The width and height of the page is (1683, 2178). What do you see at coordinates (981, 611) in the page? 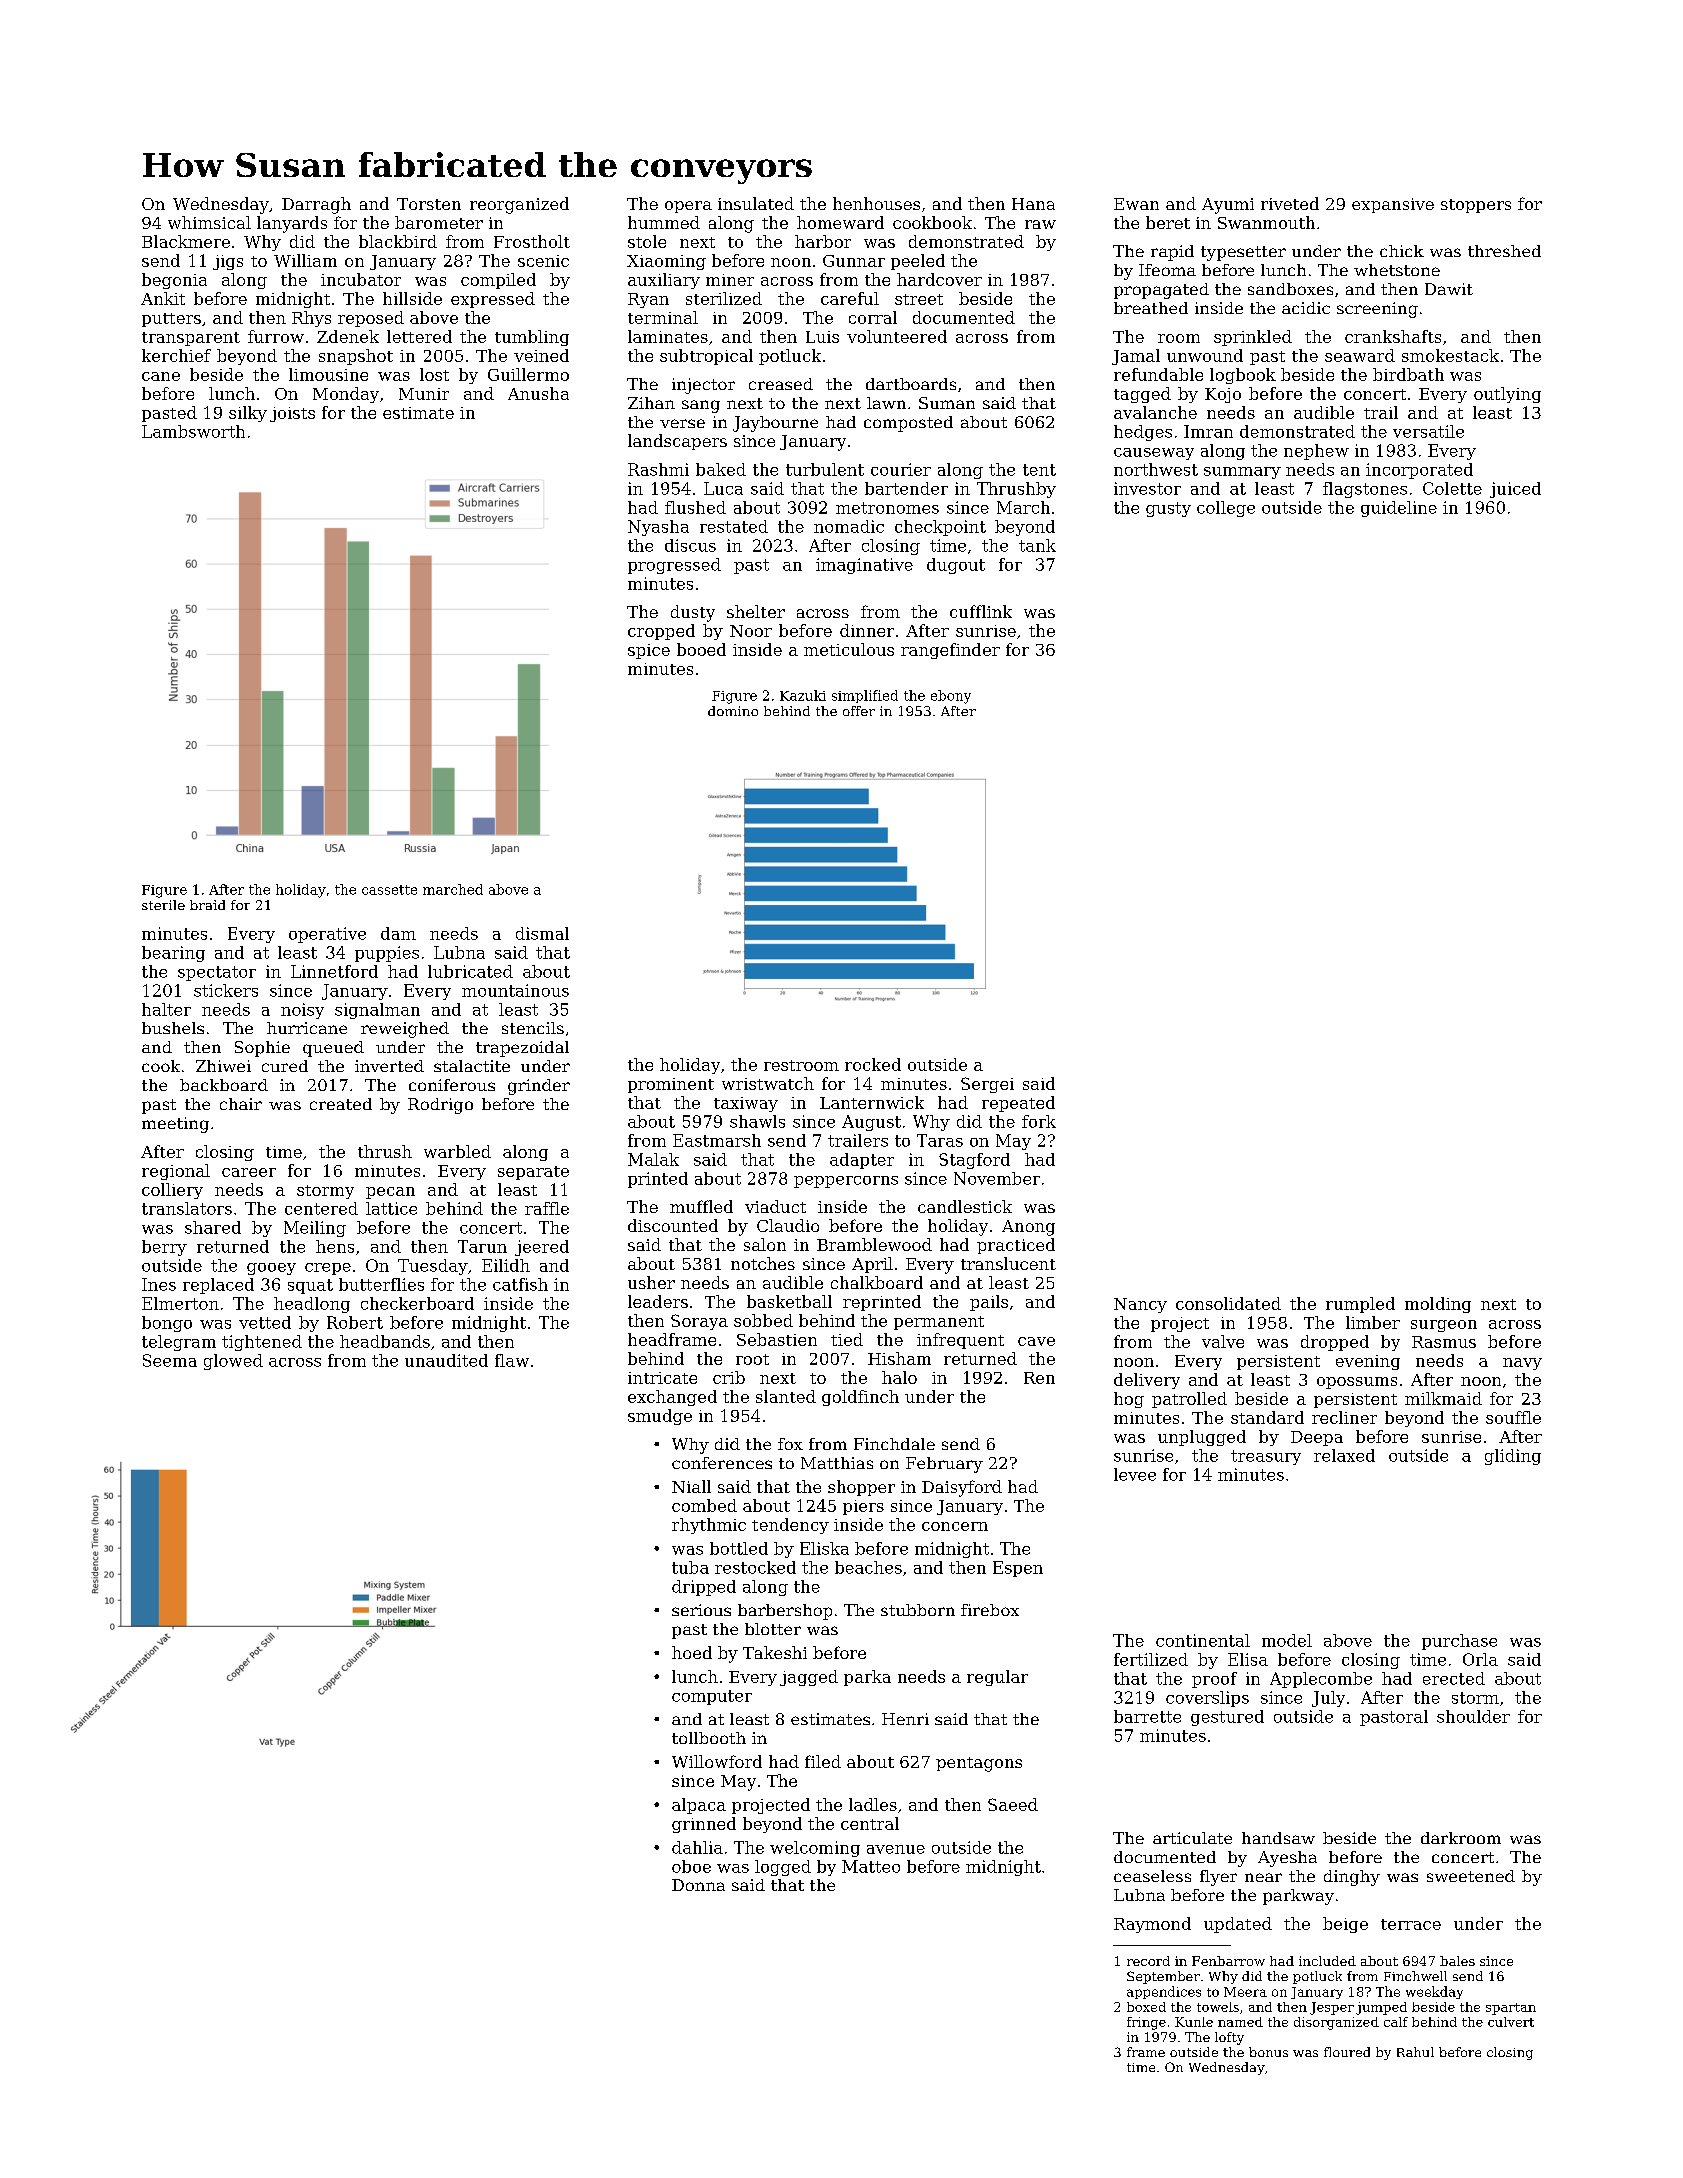
I see `cufflink` at bounding box center [981, 611].
